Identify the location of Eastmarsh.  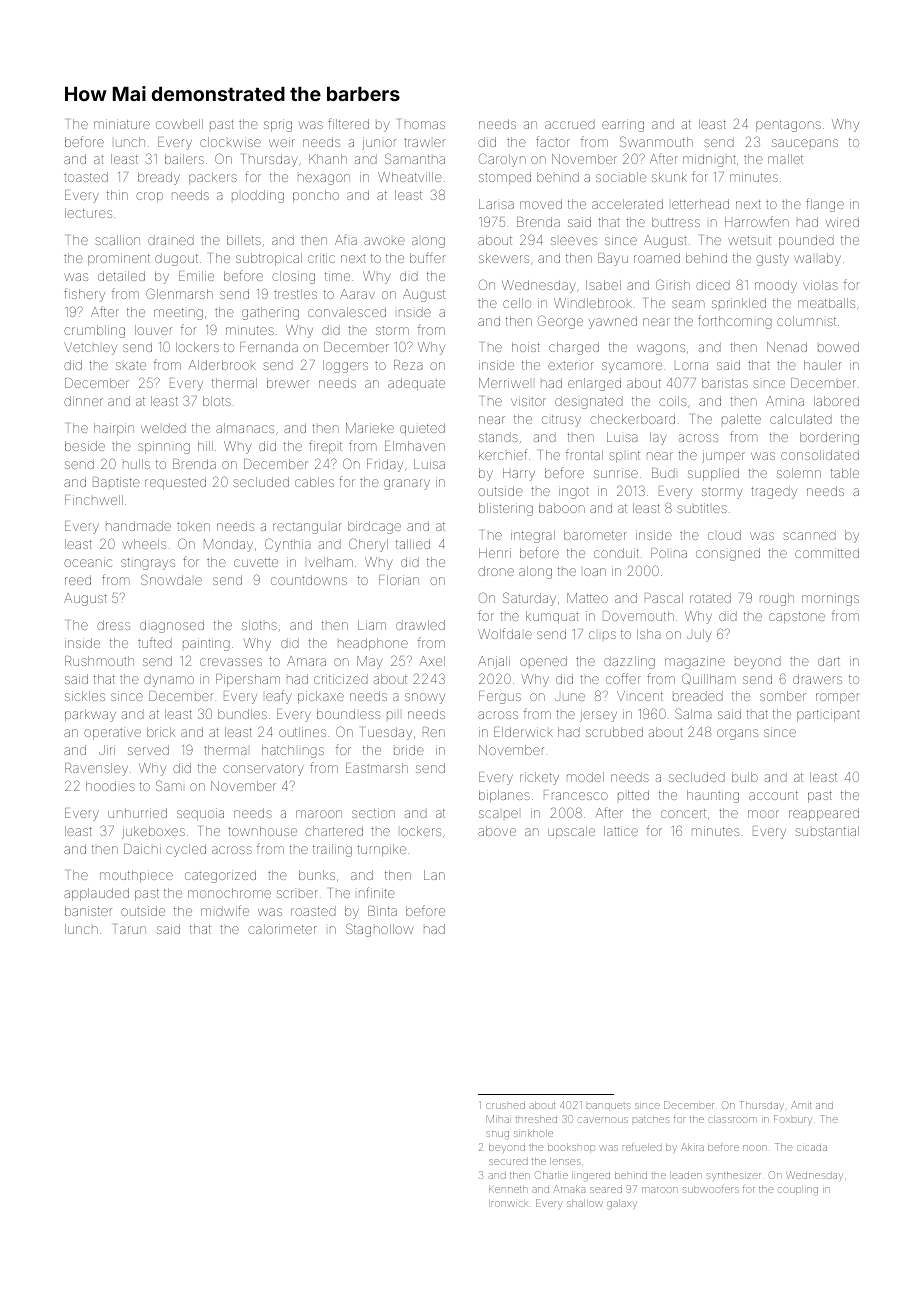
(377, 768).
